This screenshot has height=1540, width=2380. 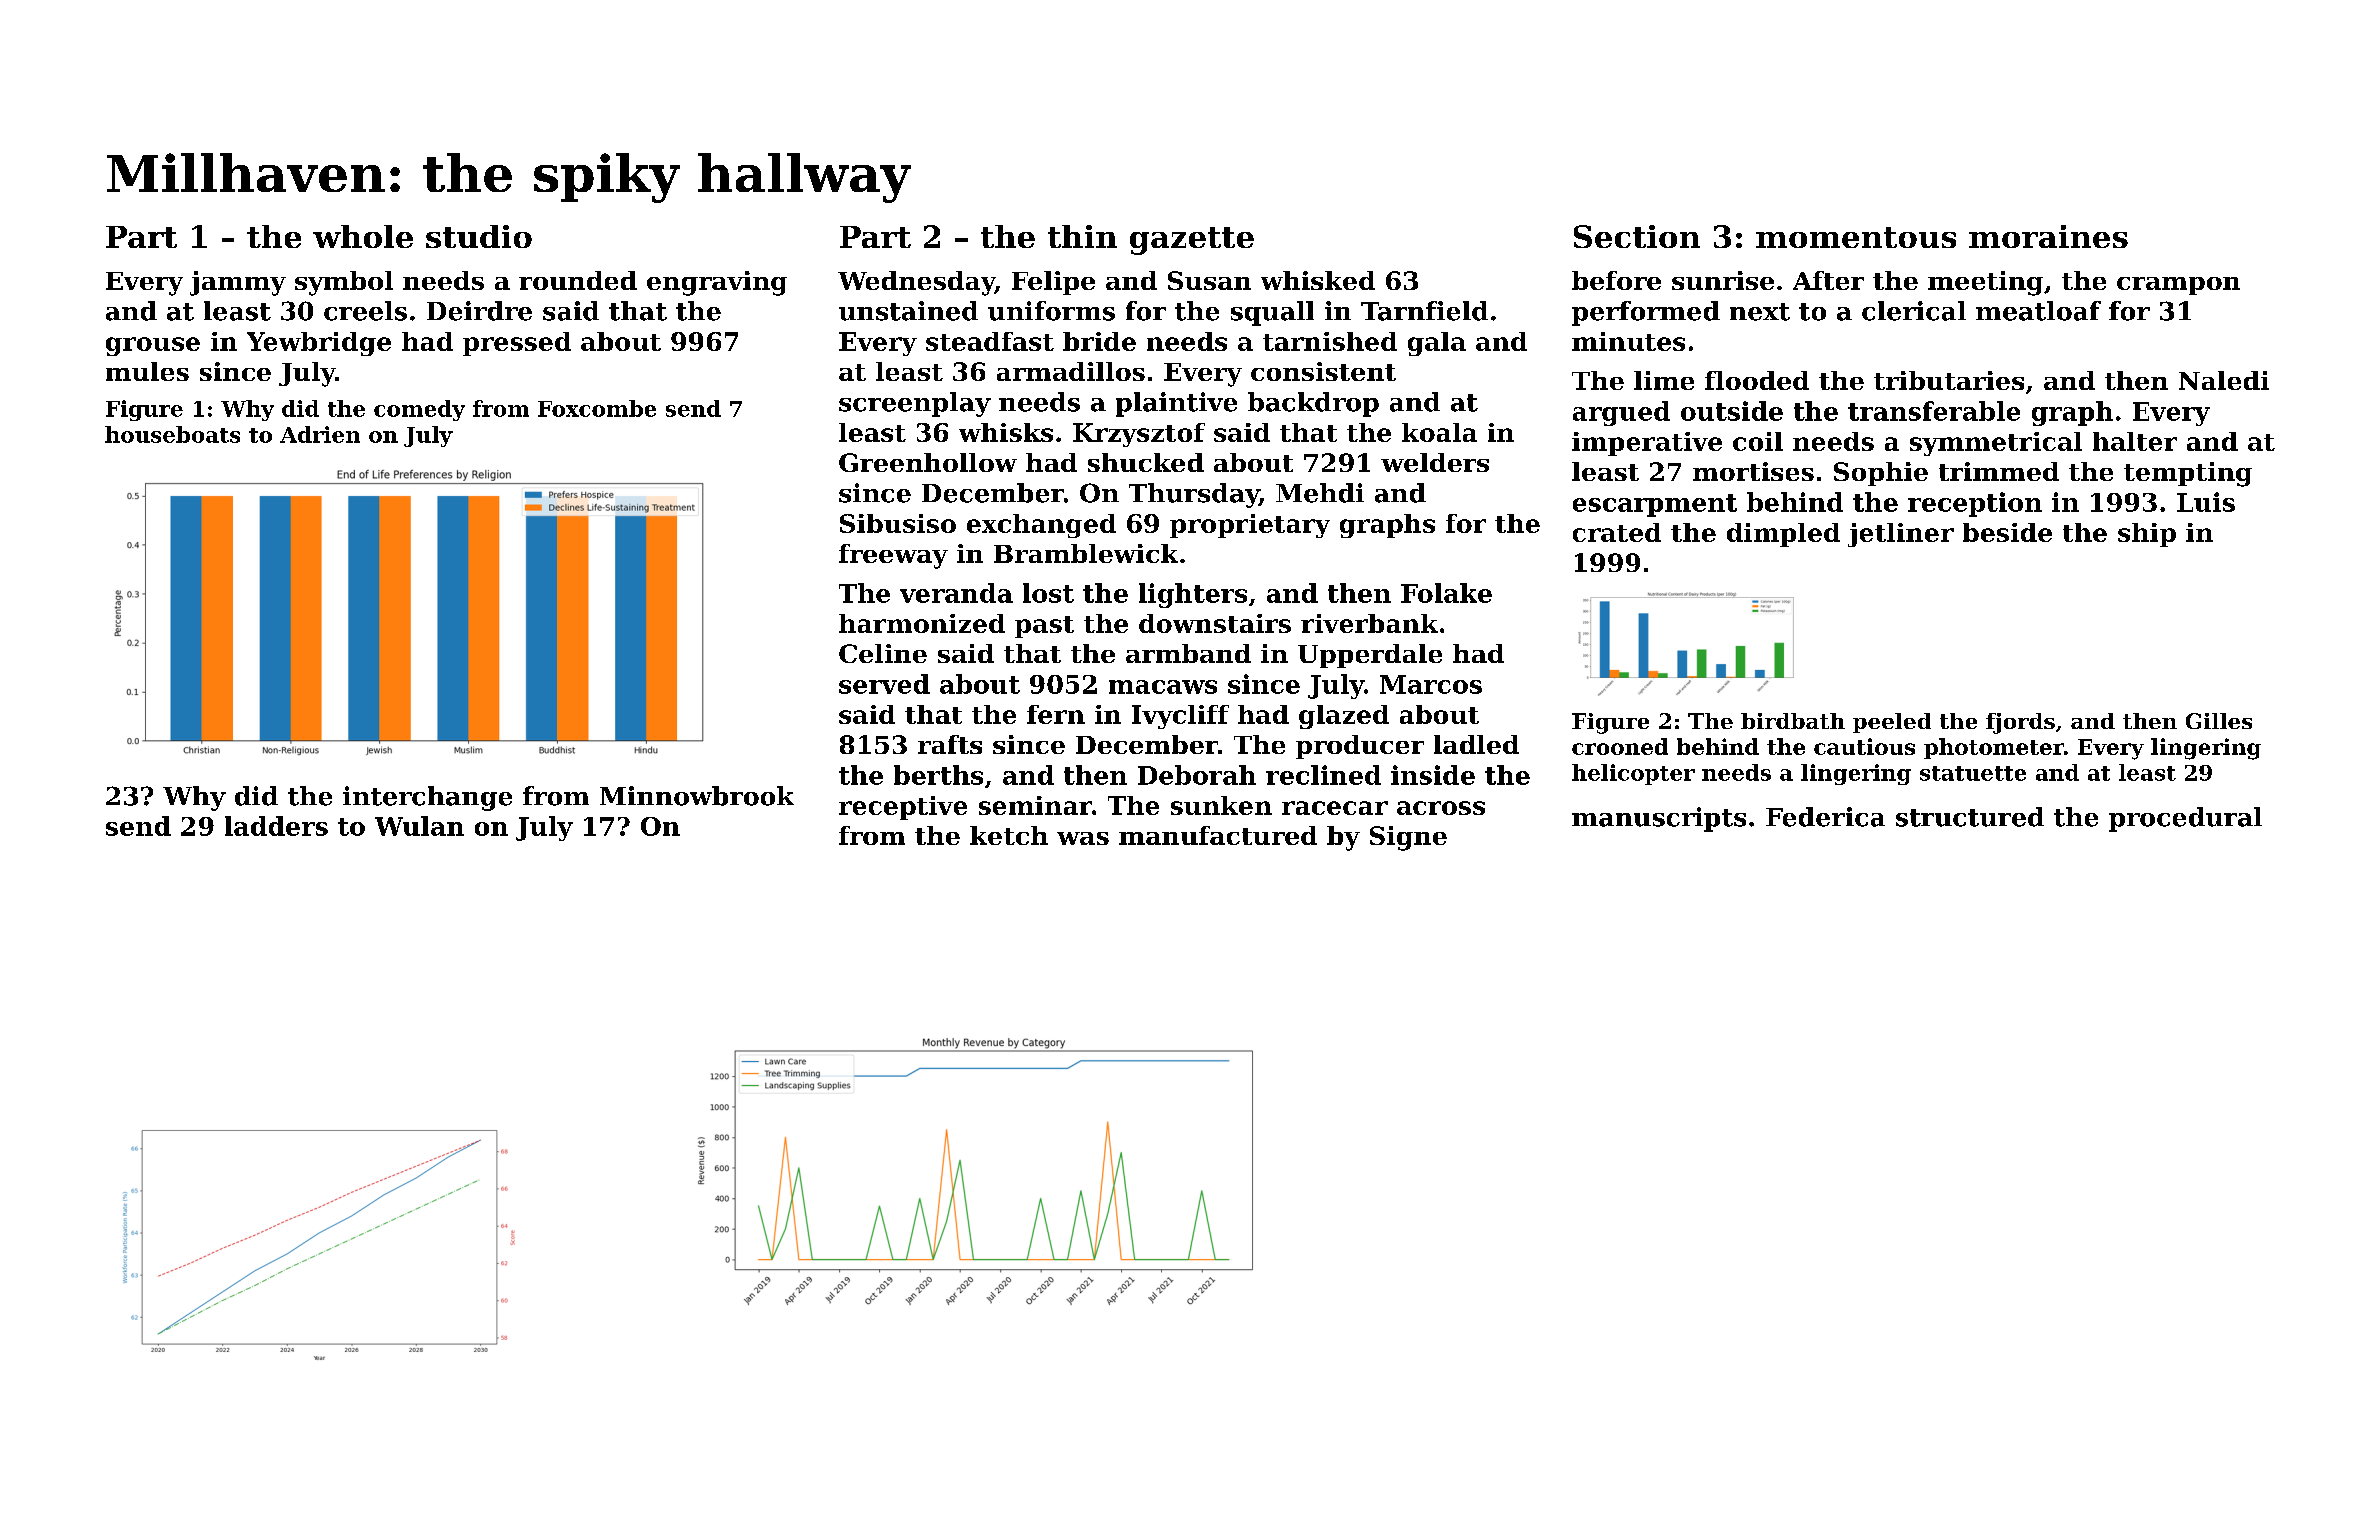 I want to click on momentous, so click(x=1856, y=237).
